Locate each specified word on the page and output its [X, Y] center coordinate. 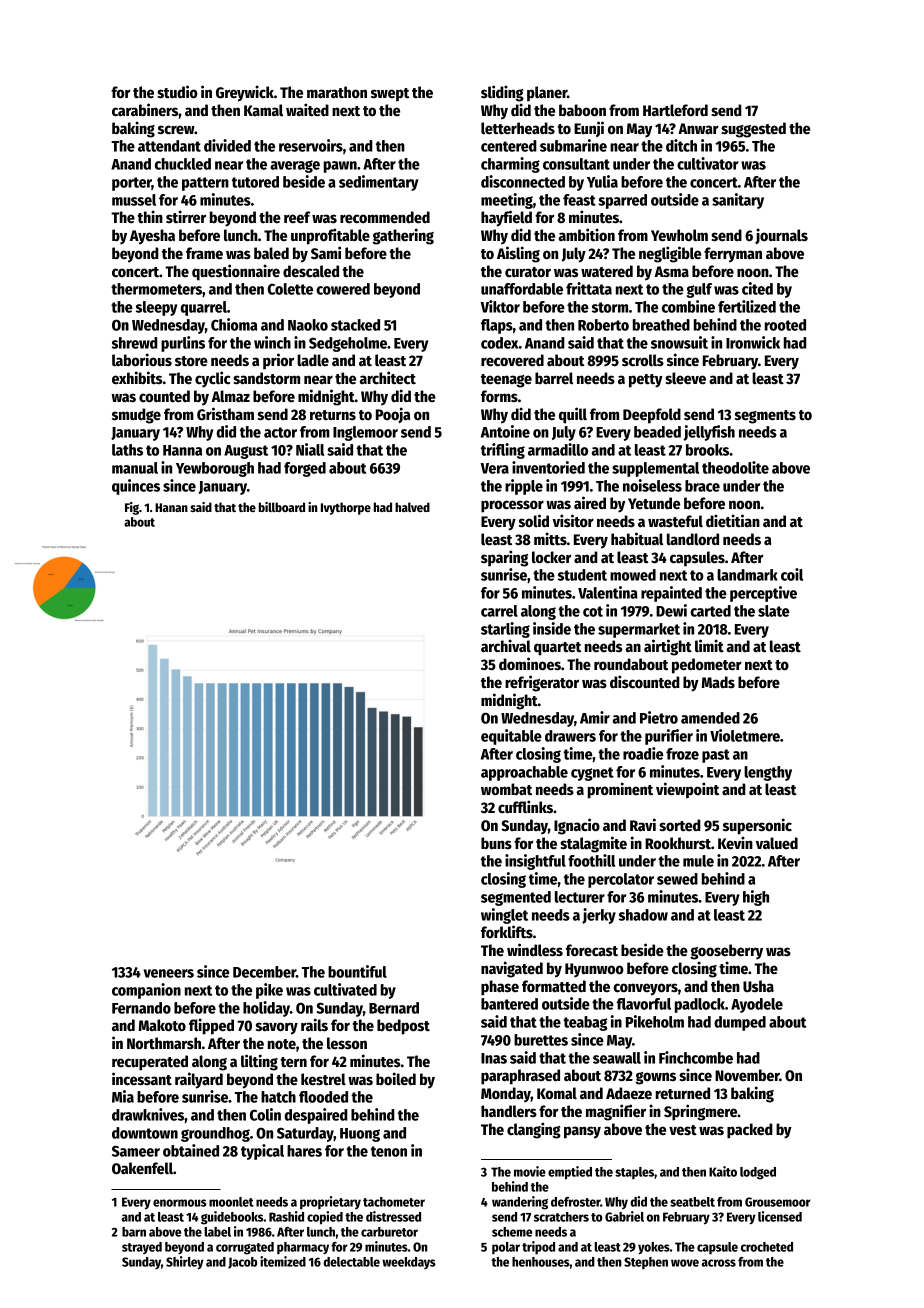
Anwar [698, 128]
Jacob [242, 1263]
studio [177, 92]
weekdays [409, 1263]
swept [390, 95]
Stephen [646, 1263]
